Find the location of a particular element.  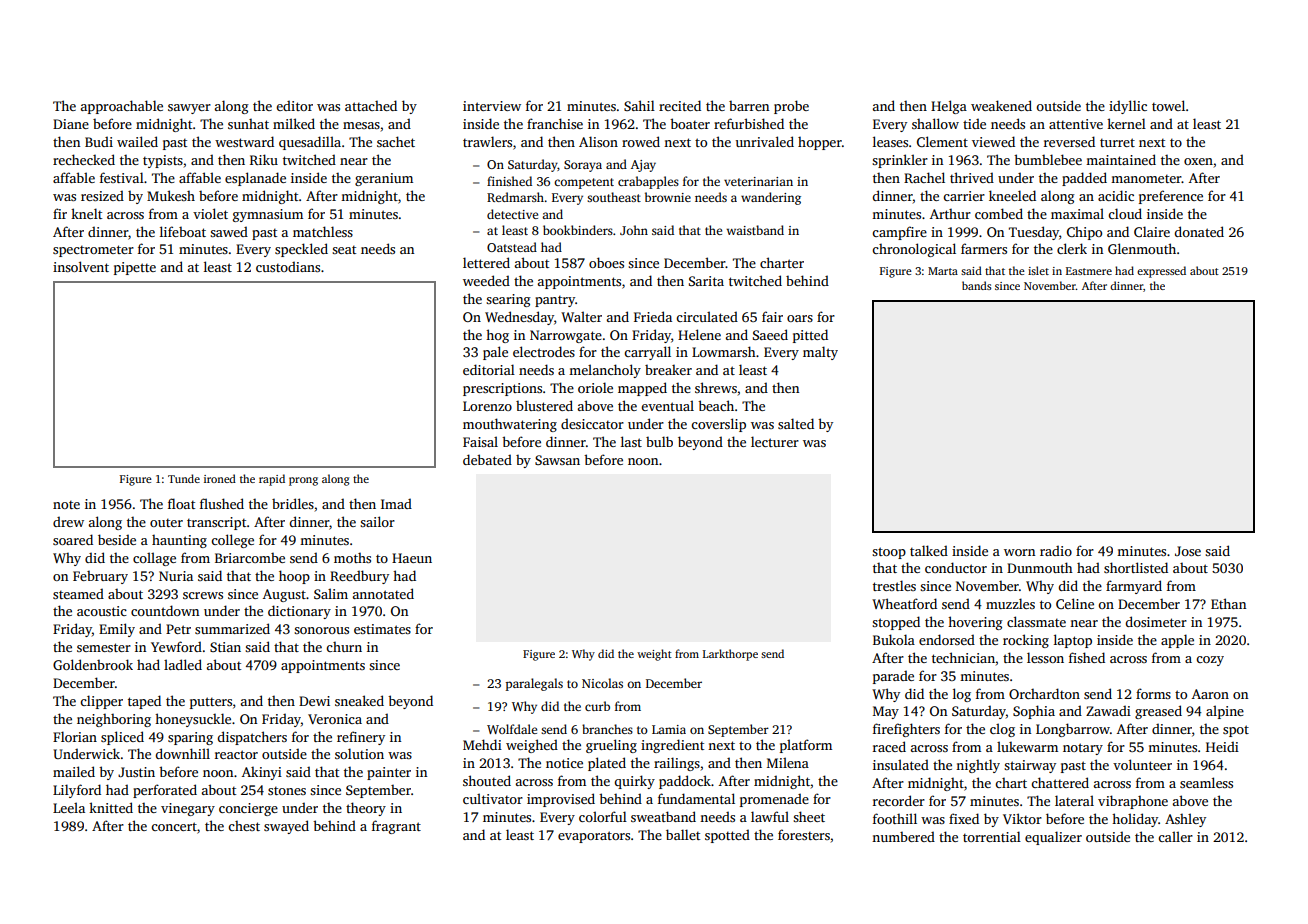

detective is located at coordinates (512, 214).
